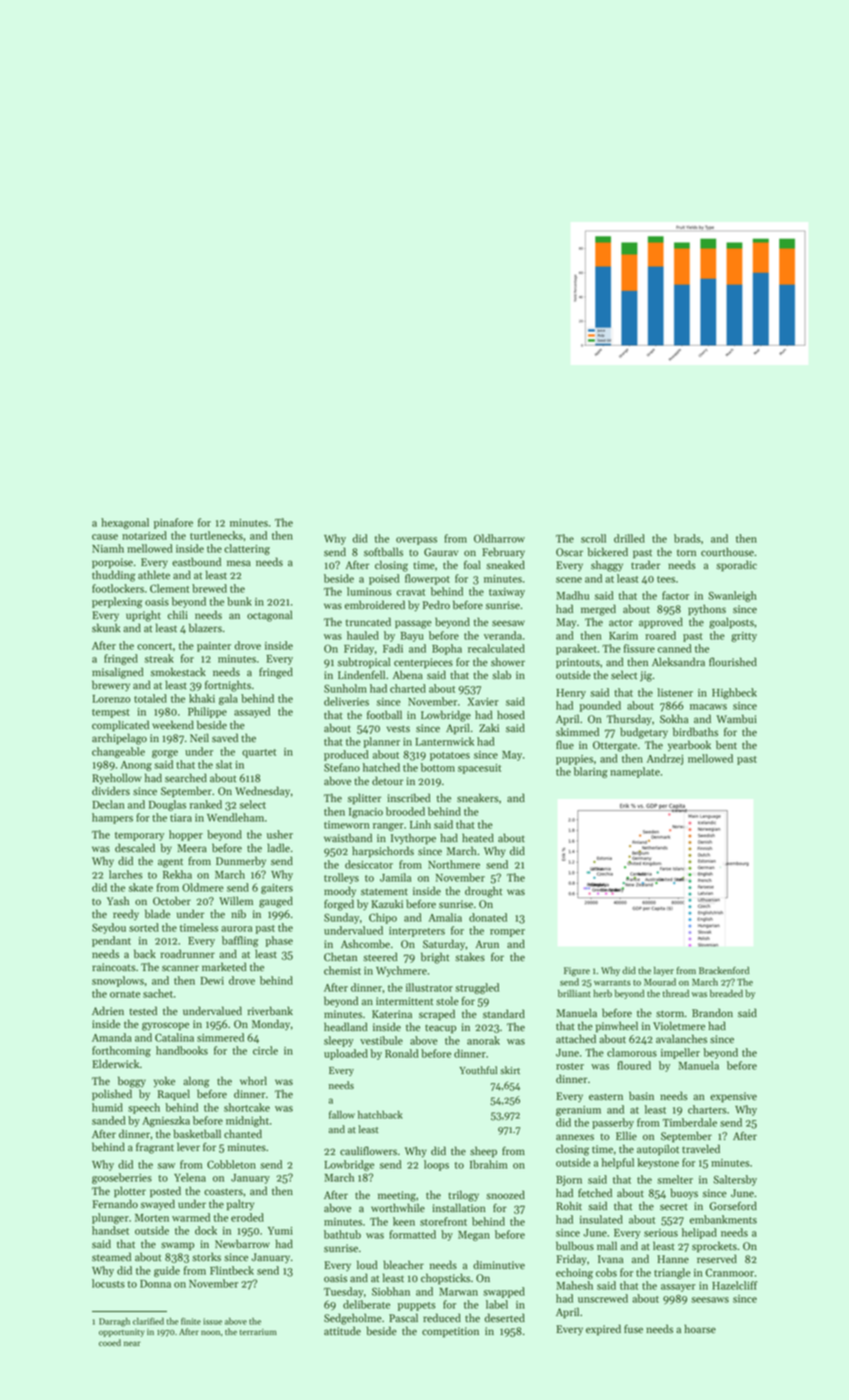 Image resolution: width=849 pixels, height=1400 pixels. Describe the element at coordinates (687, 538) in the image. I see `brads` at that location.
